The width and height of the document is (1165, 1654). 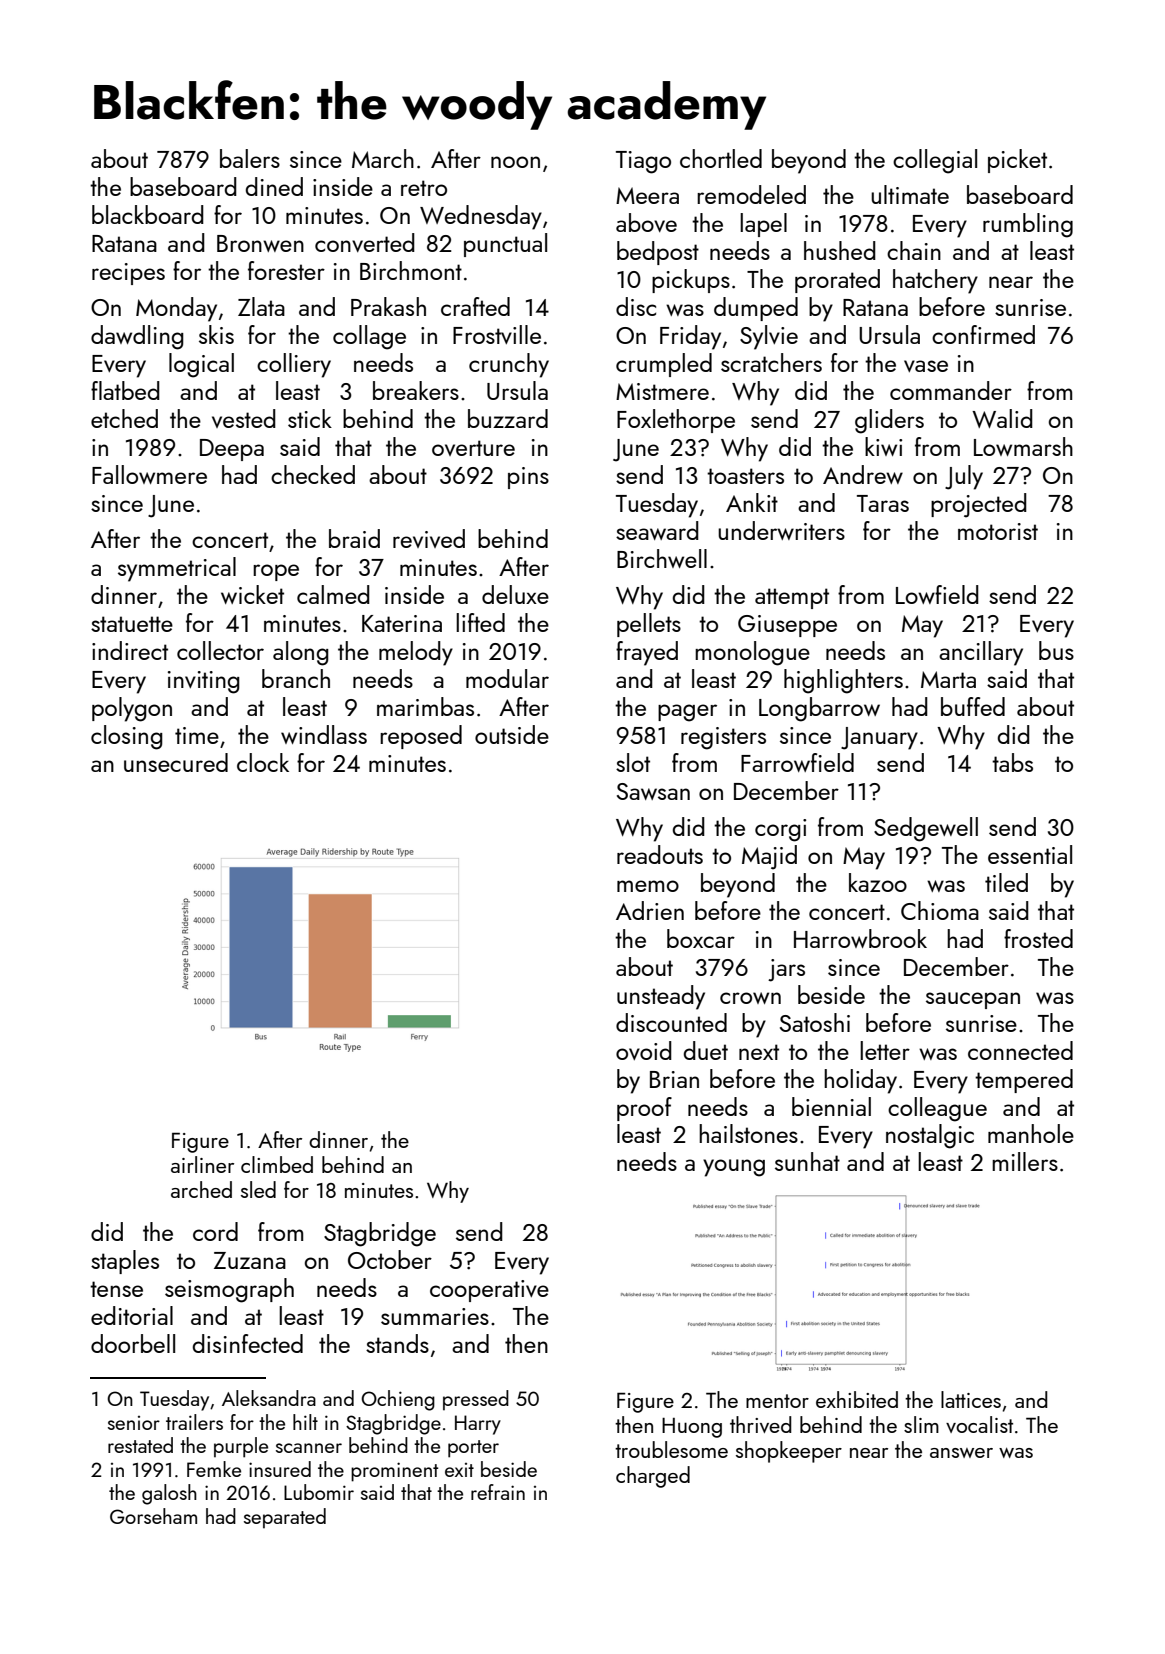 I want to click on collegial, so click(x=935, y=161).
